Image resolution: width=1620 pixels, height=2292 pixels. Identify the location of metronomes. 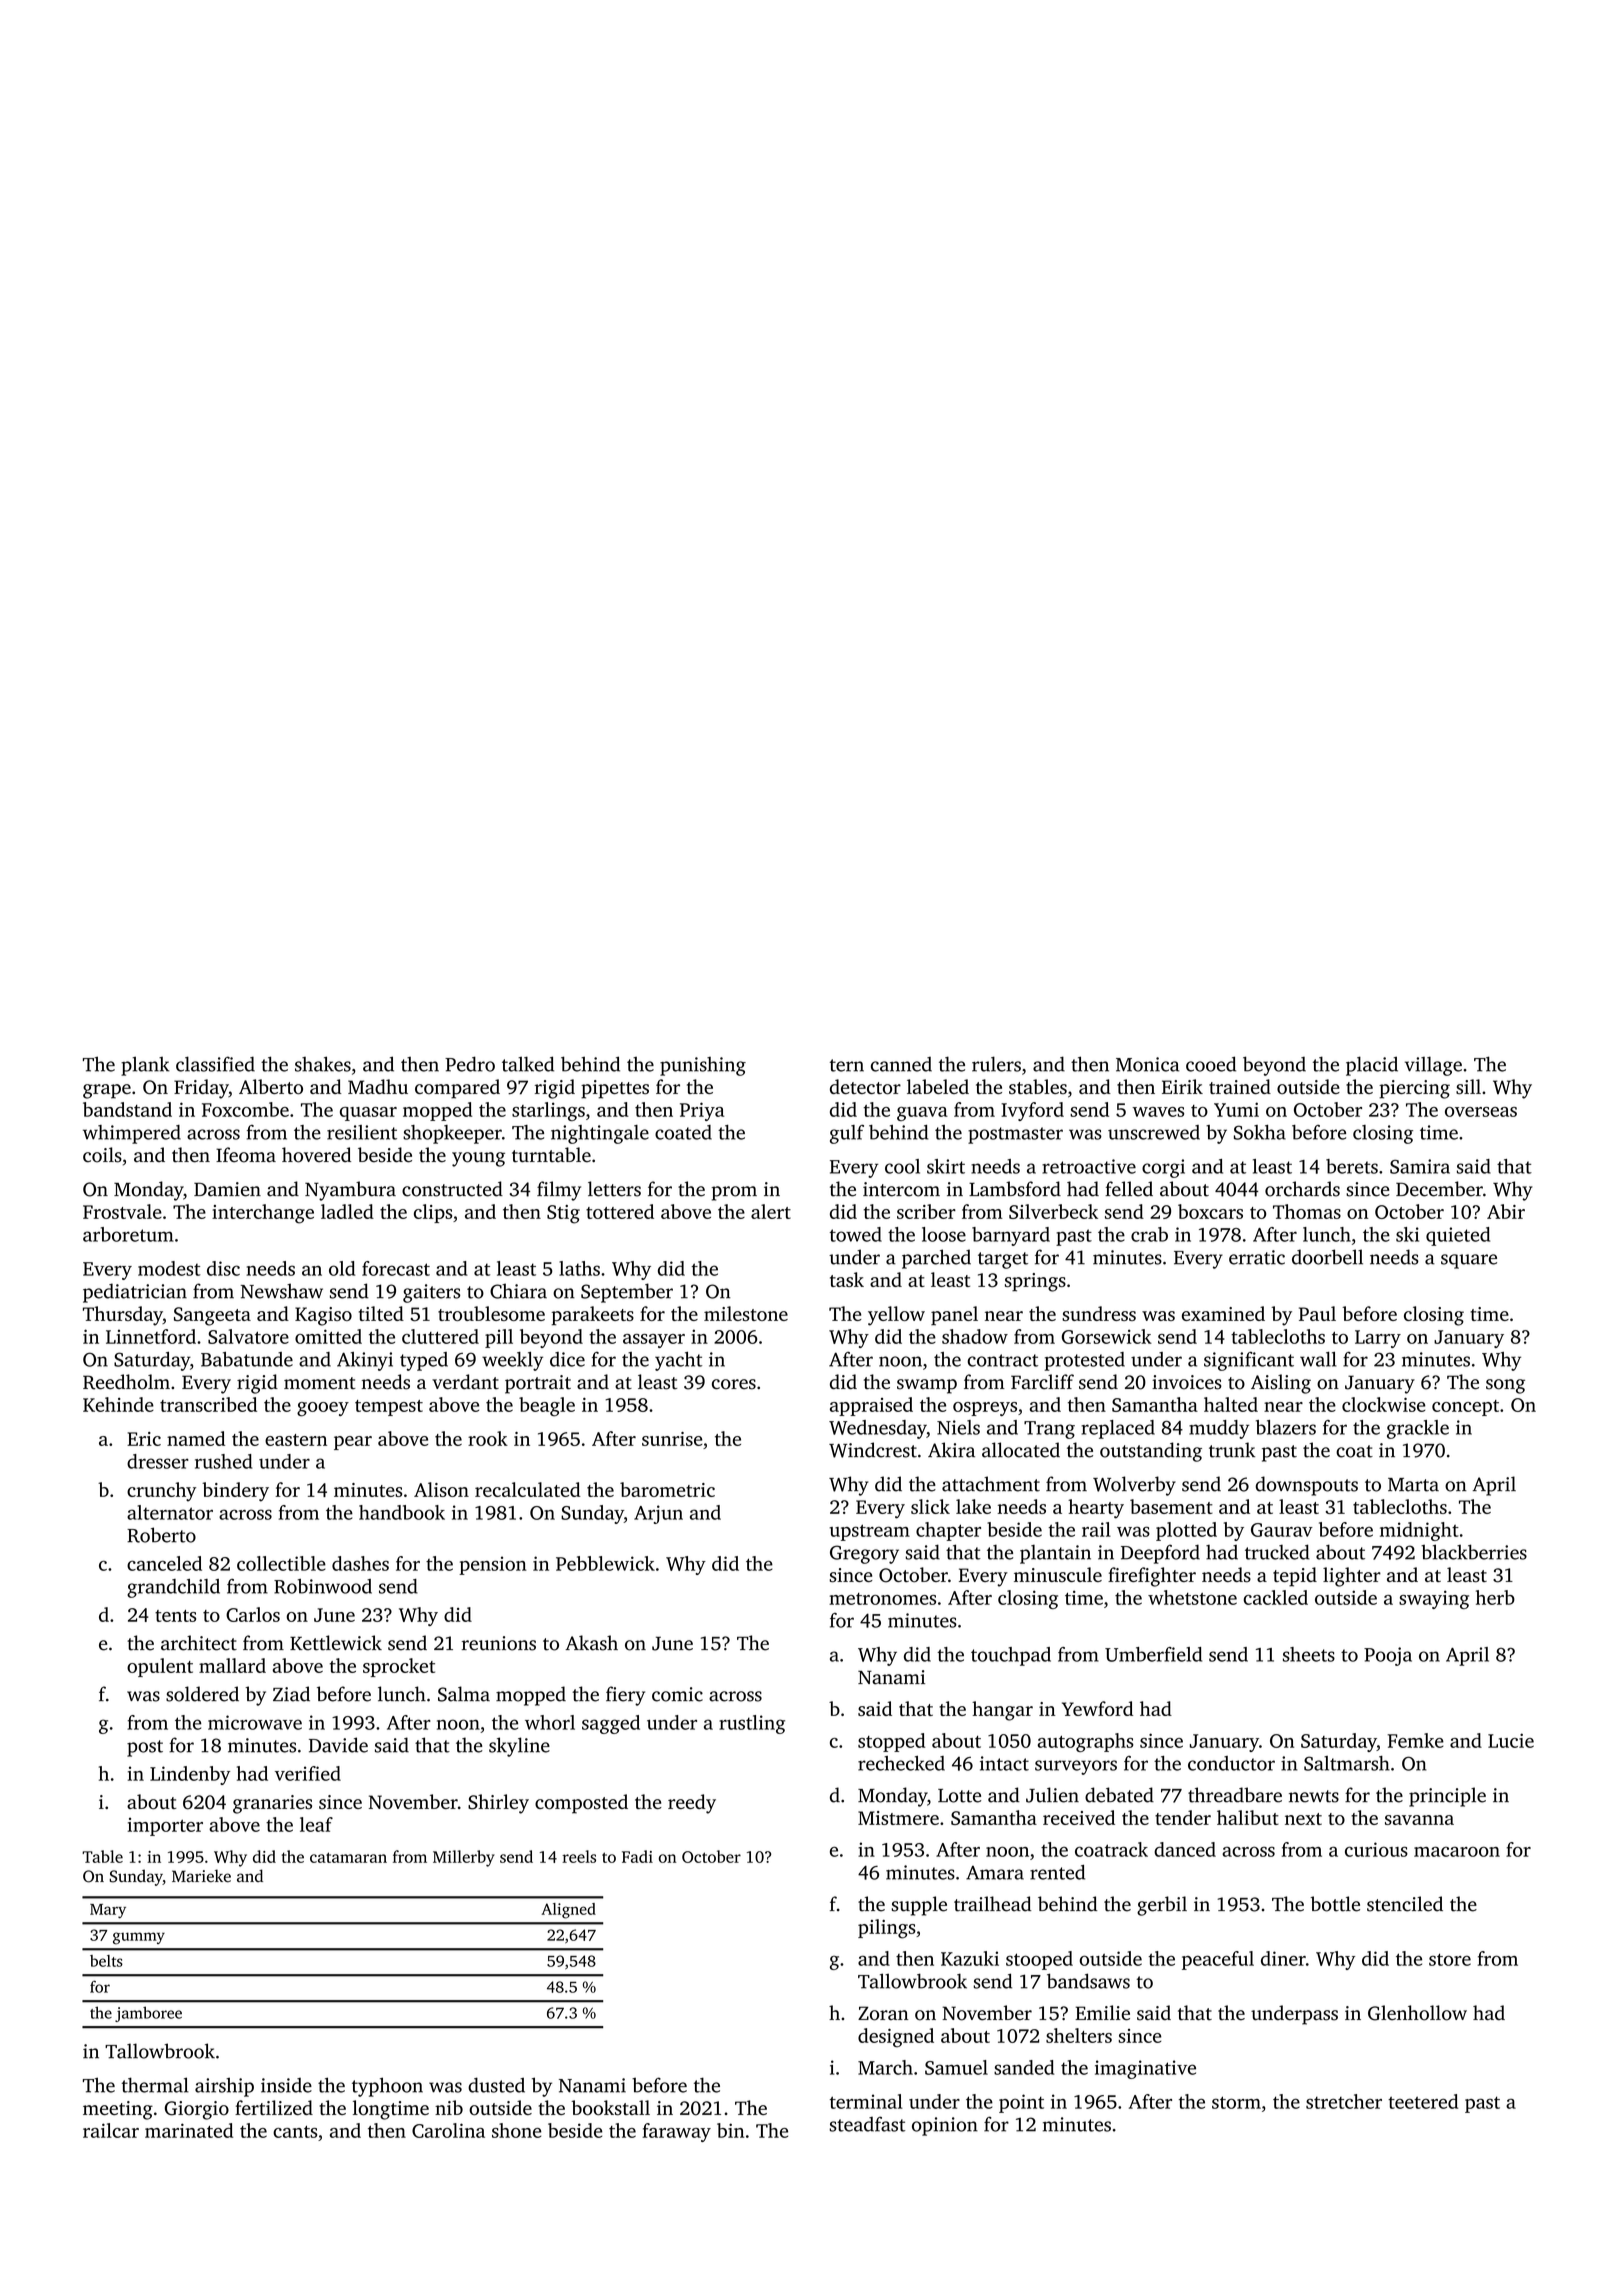
(882, 1599).
